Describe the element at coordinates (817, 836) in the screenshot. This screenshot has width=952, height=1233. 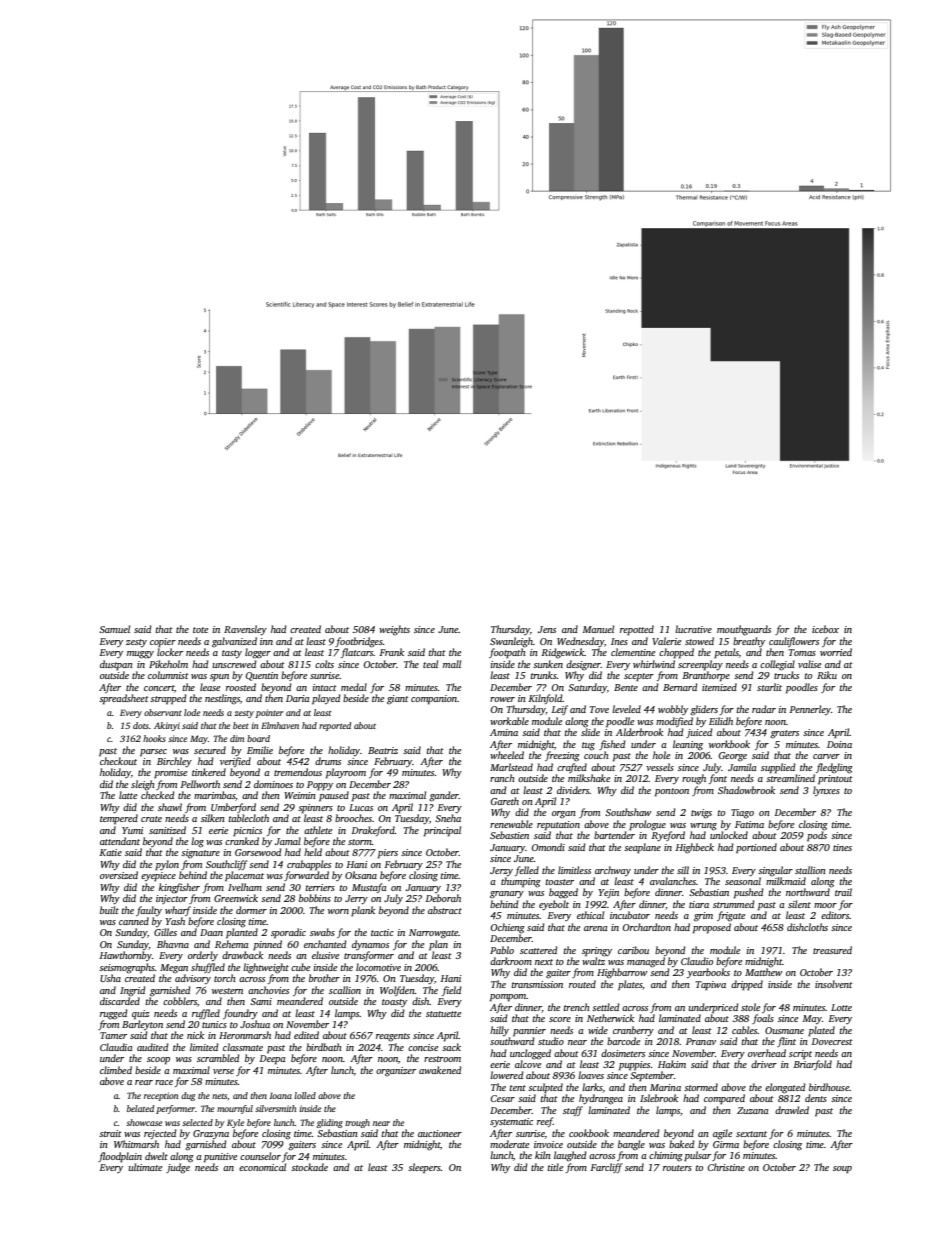
I see `pods` at that location.
